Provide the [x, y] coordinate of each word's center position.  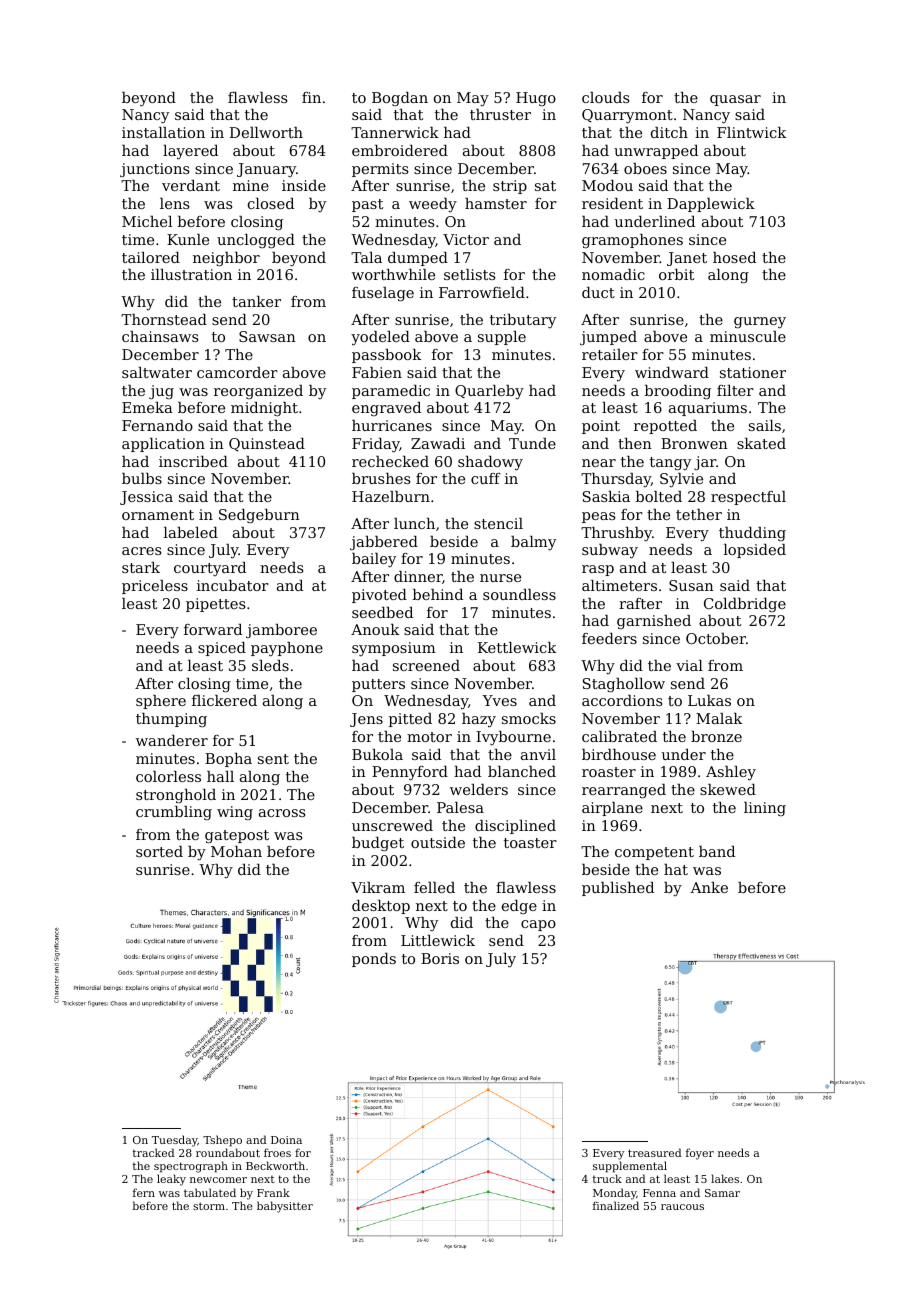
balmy [533, 543]
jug [161, 392]
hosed [734, 257]
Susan [691, 585]
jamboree [281, 631]
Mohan [236, 851]
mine [251, 185]
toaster [530, 843]
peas [599, 517]
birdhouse [619, 754]
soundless [519, 594]
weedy [433, 205]
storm [209, 1206]
